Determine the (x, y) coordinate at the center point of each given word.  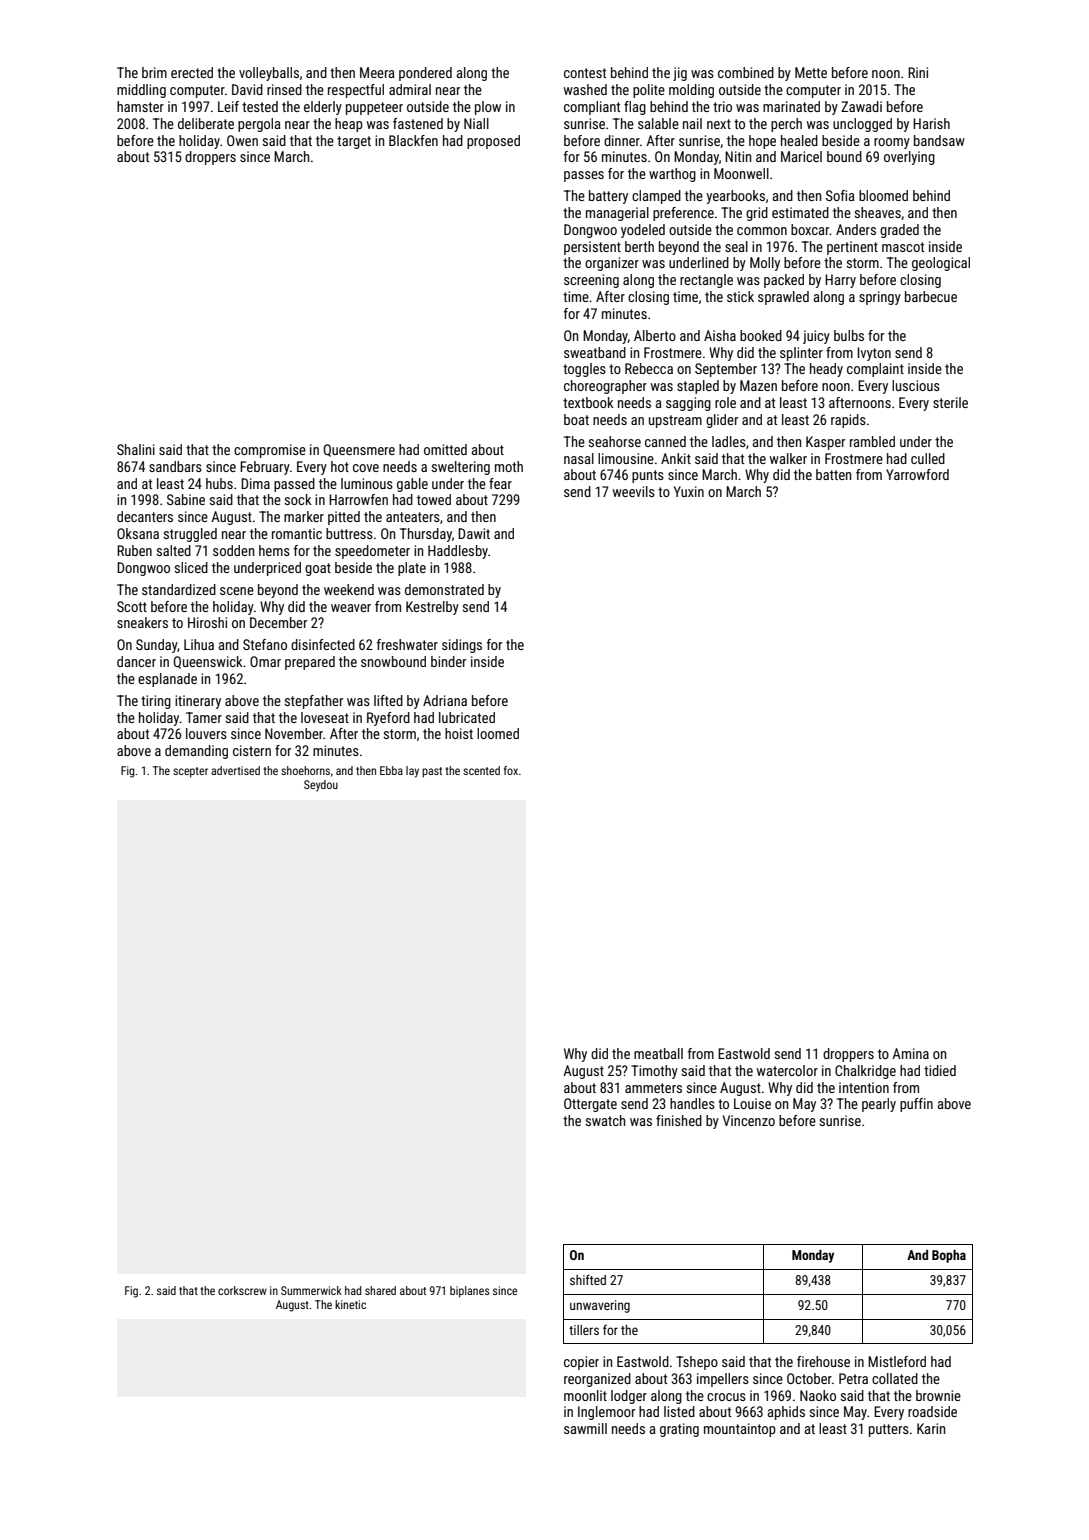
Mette (811, 72)
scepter (190, 772)
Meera (377, 72)
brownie (938, 1395)
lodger (629, 1397)
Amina (910, 1053)
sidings (462, 646)
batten (833, 474)
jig (680, 74)
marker (304, 516)
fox (511, 770)
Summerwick (311, 1290)
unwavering (600, 1306)
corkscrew (242, 1290)
